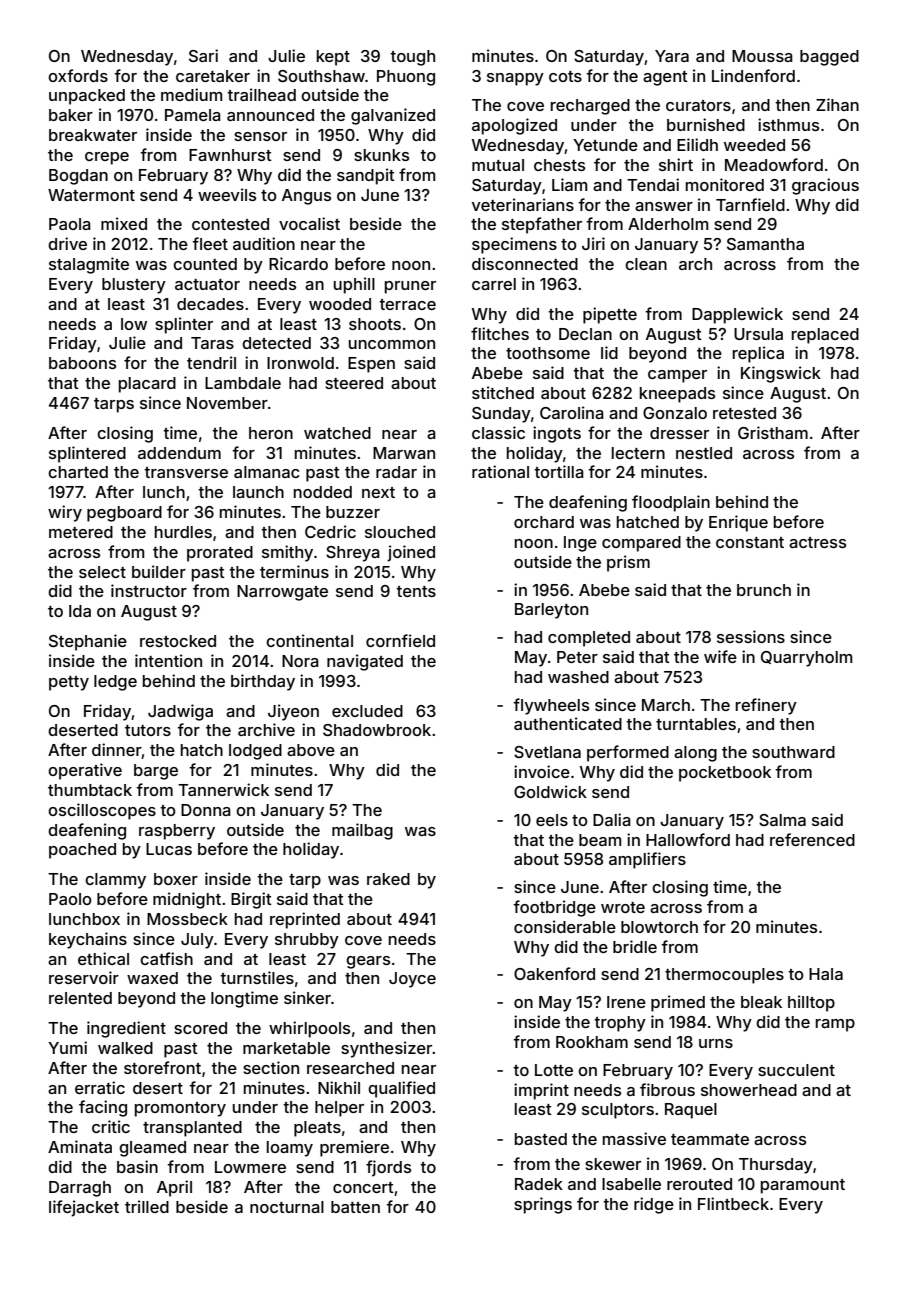 The height and width of the document is (1316, 908). Describe the element at coordinates (559, 471) in the document. I see `tortilla` at that location.
